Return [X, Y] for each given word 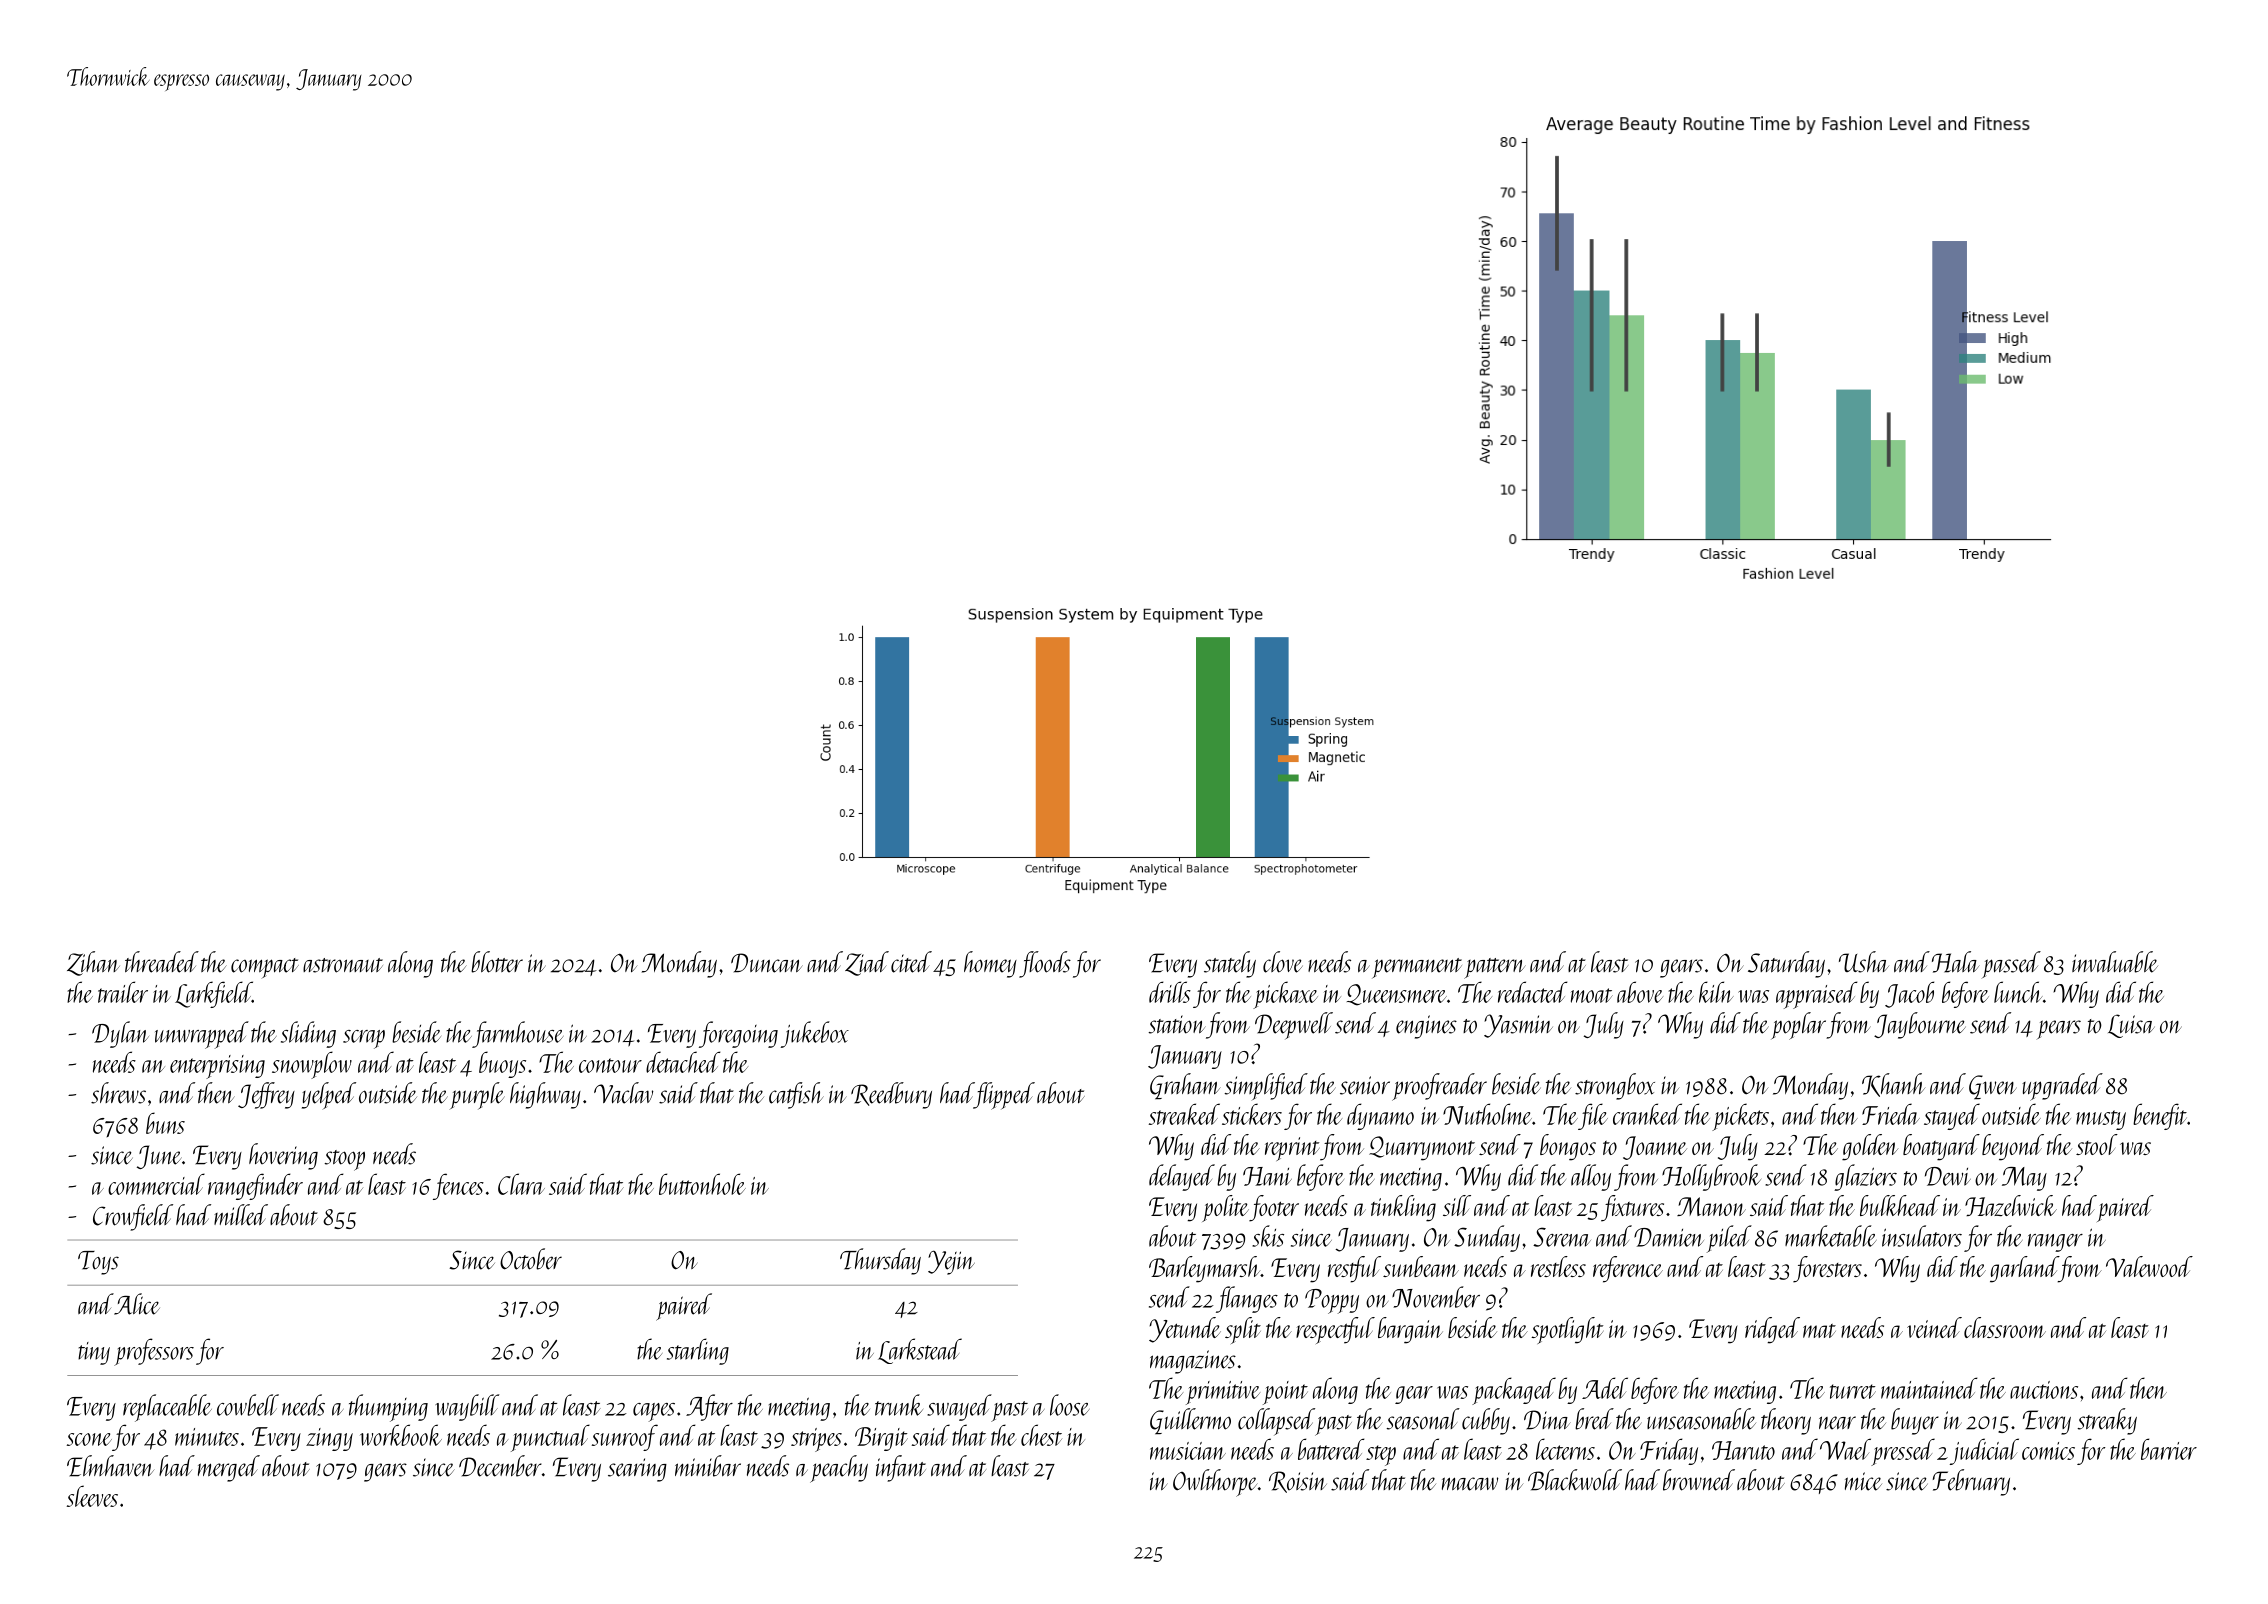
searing [637, 1470]
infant [901, 1468]
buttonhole [702, 1184]
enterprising [217, 1067]
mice [1863, 1481]
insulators [1922, 1236]
